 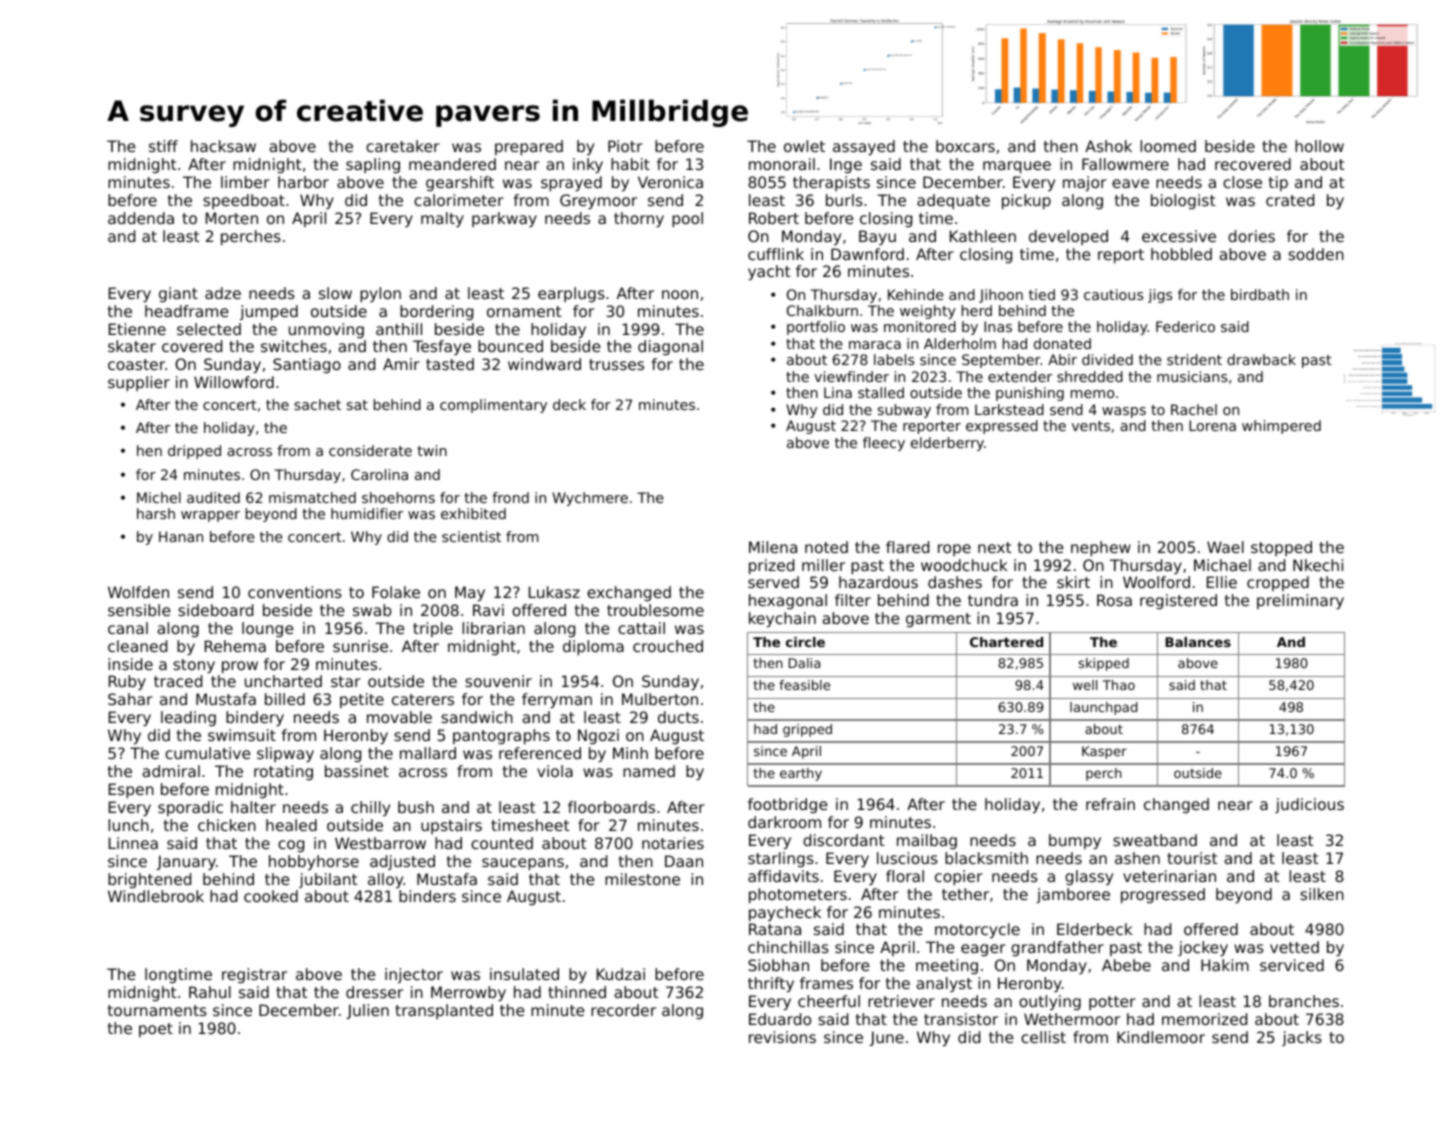 What do you see at coordinates (1281, 427) in the page?
I see `whimpered` at bounding box center [1281, 427].
